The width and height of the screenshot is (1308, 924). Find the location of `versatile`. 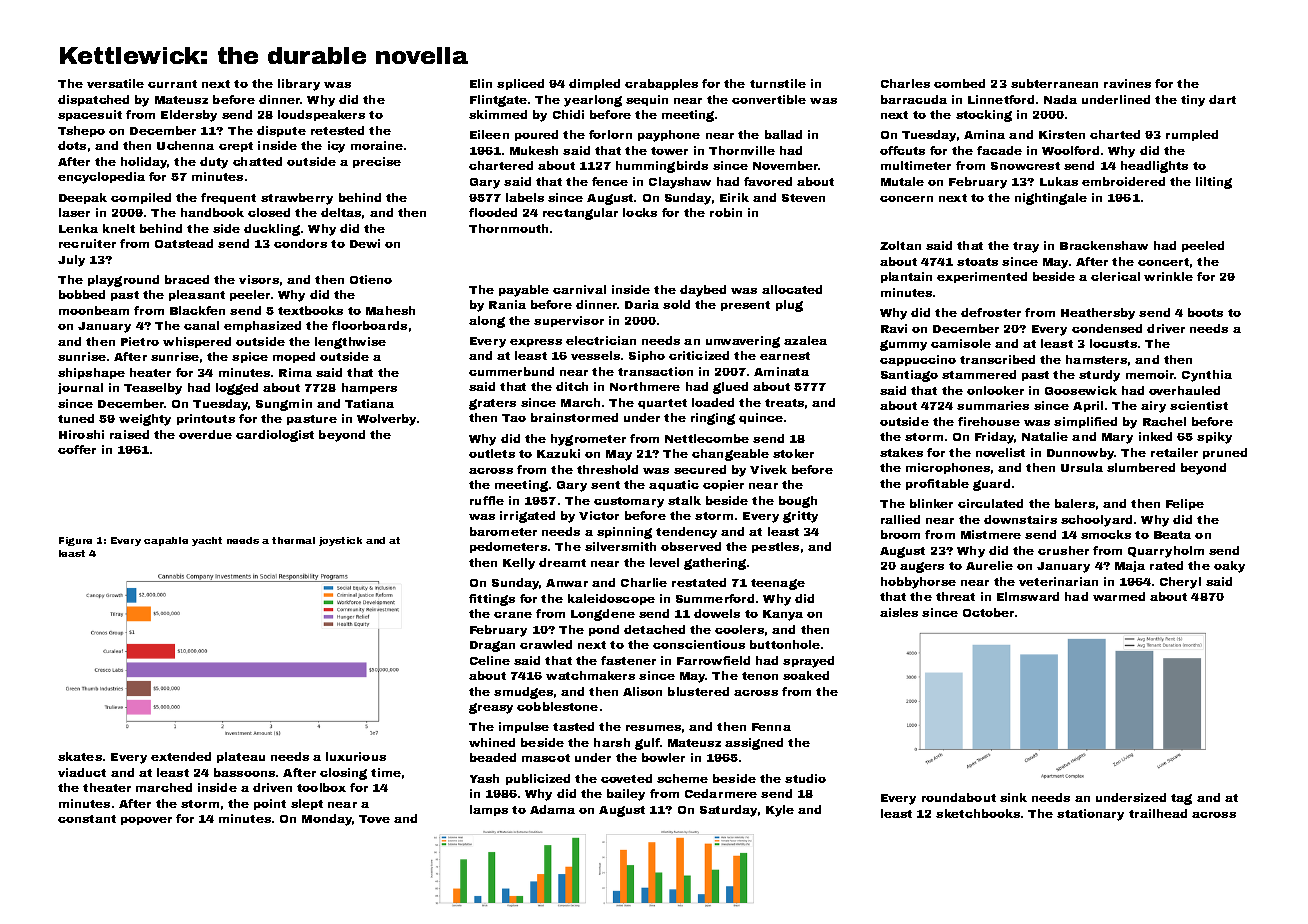

versatile is located at coordinates (115, 83).
